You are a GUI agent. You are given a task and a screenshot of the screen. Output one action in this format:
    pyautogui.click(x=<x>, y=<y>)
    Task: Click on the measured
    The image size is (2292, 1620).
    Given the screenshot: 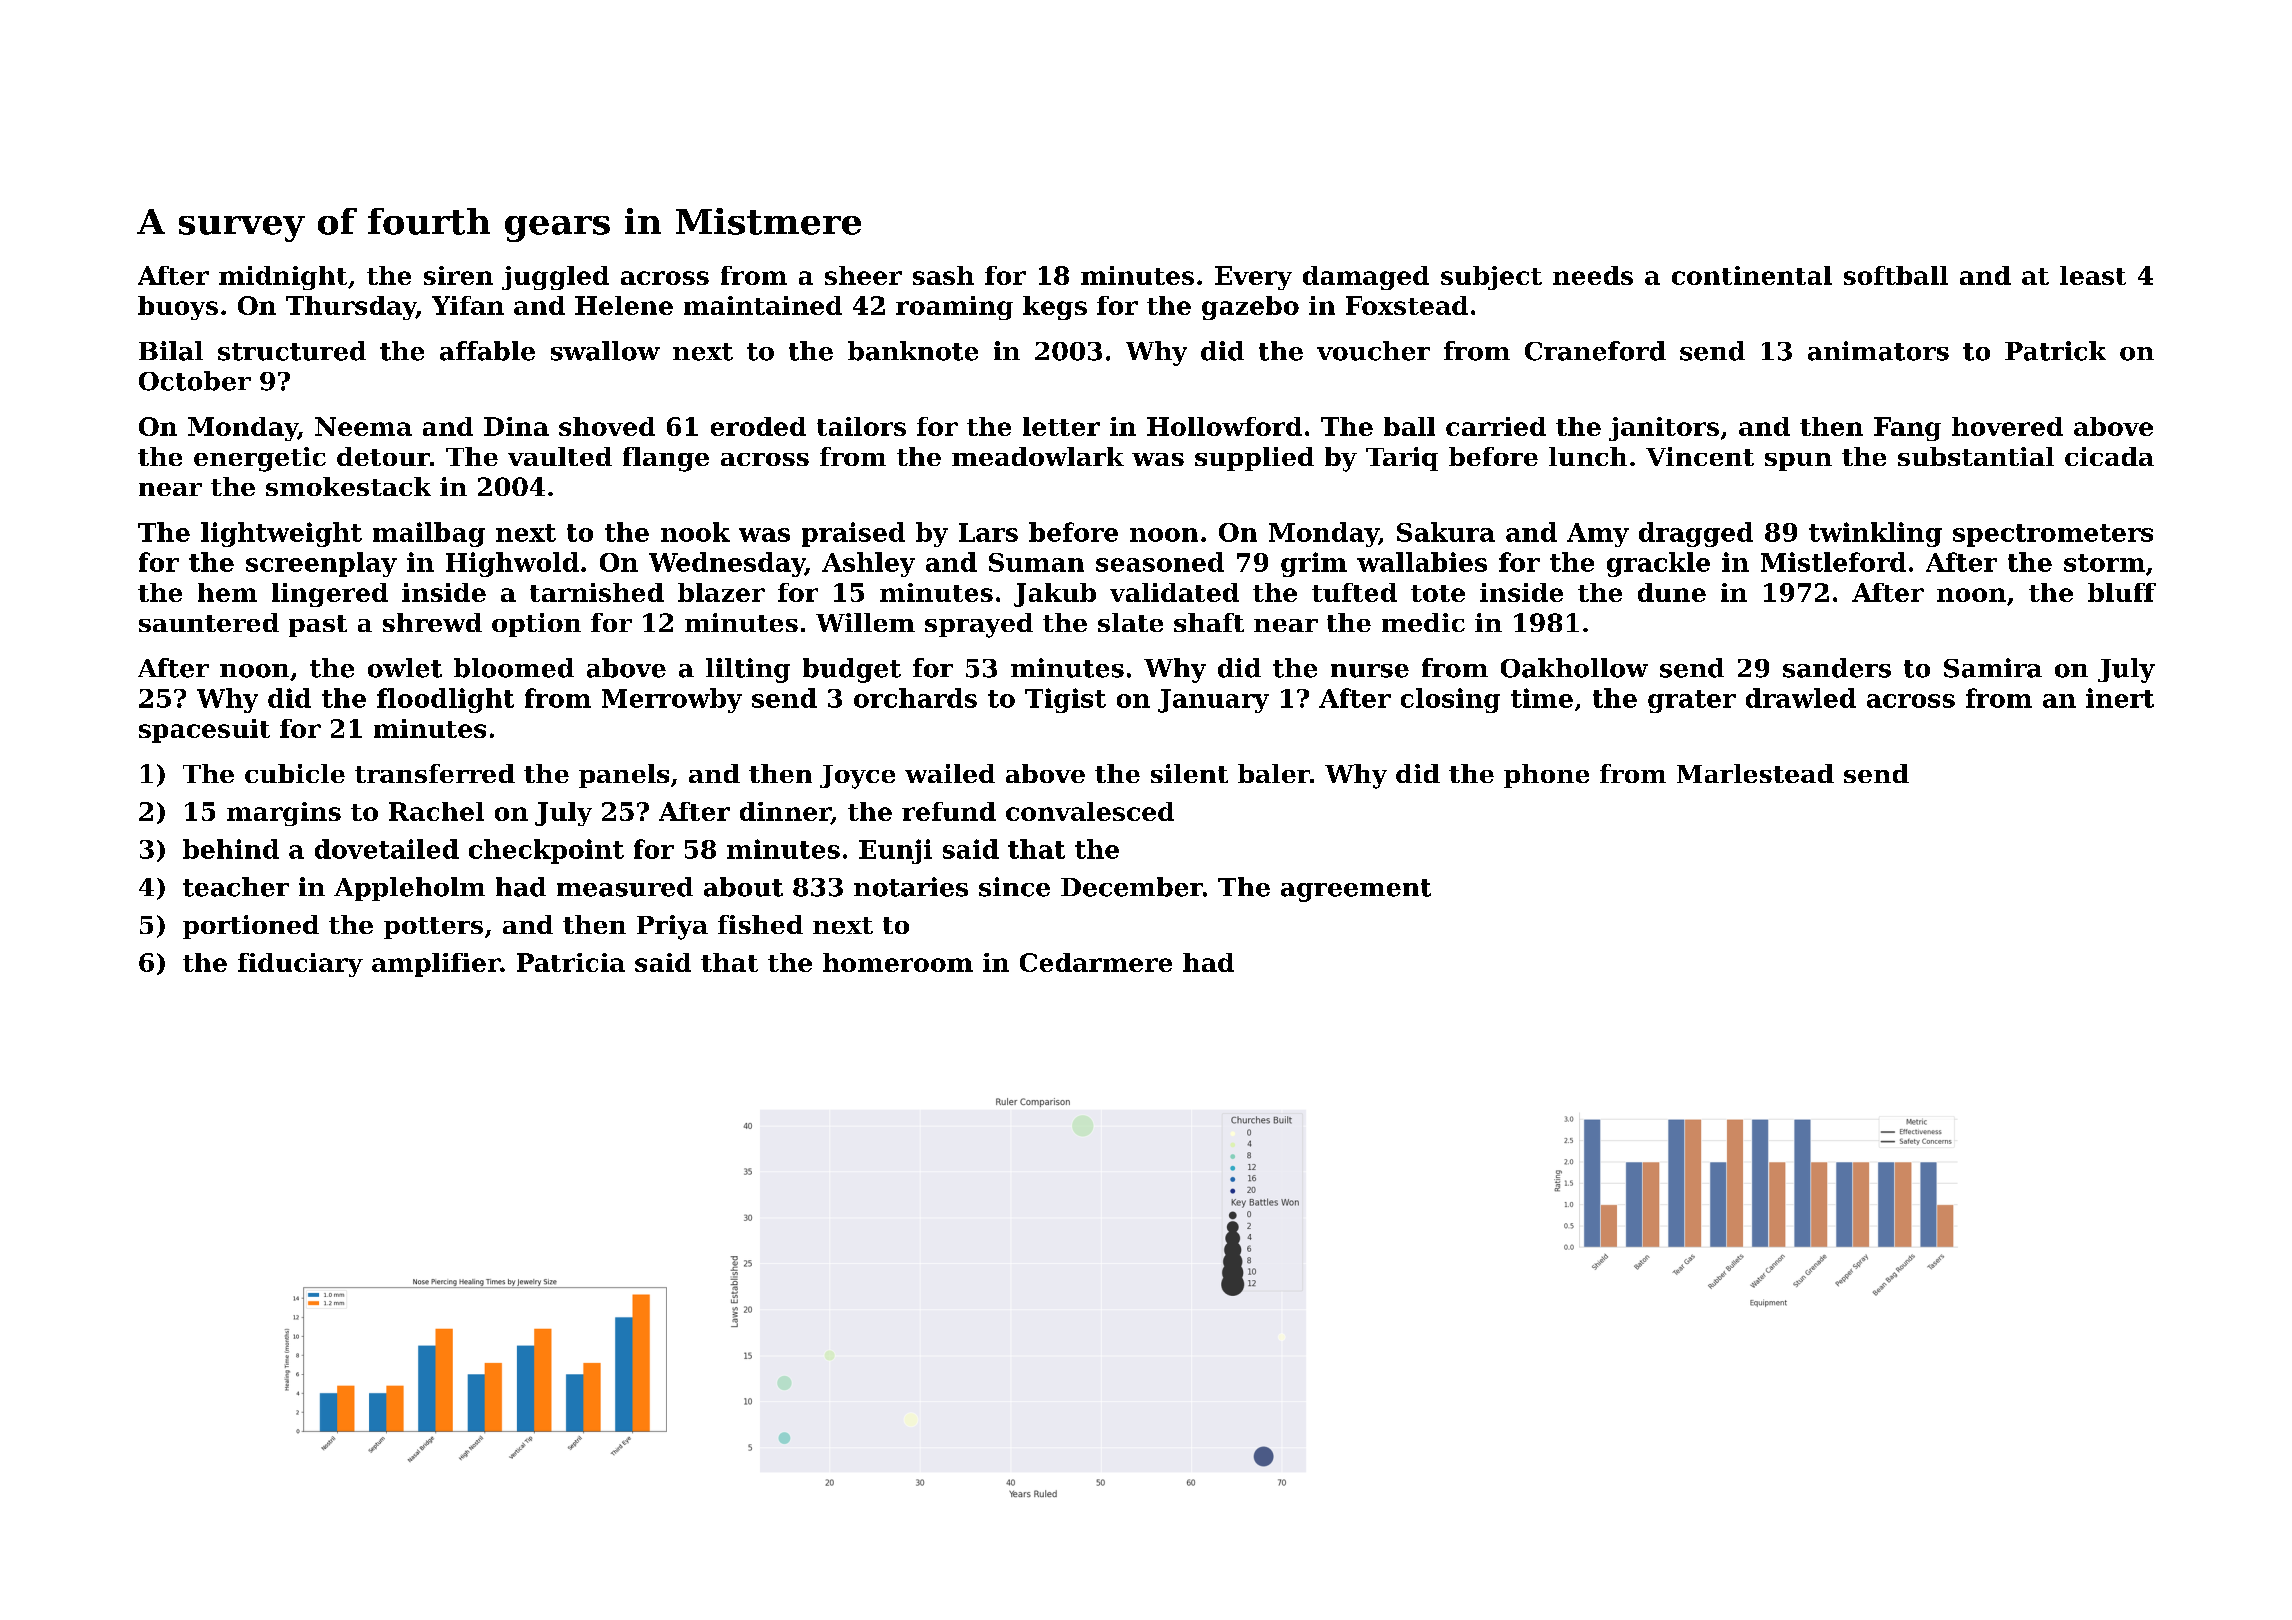 What is the action you would take?
    pyautogui.click(x=625, y=887)
